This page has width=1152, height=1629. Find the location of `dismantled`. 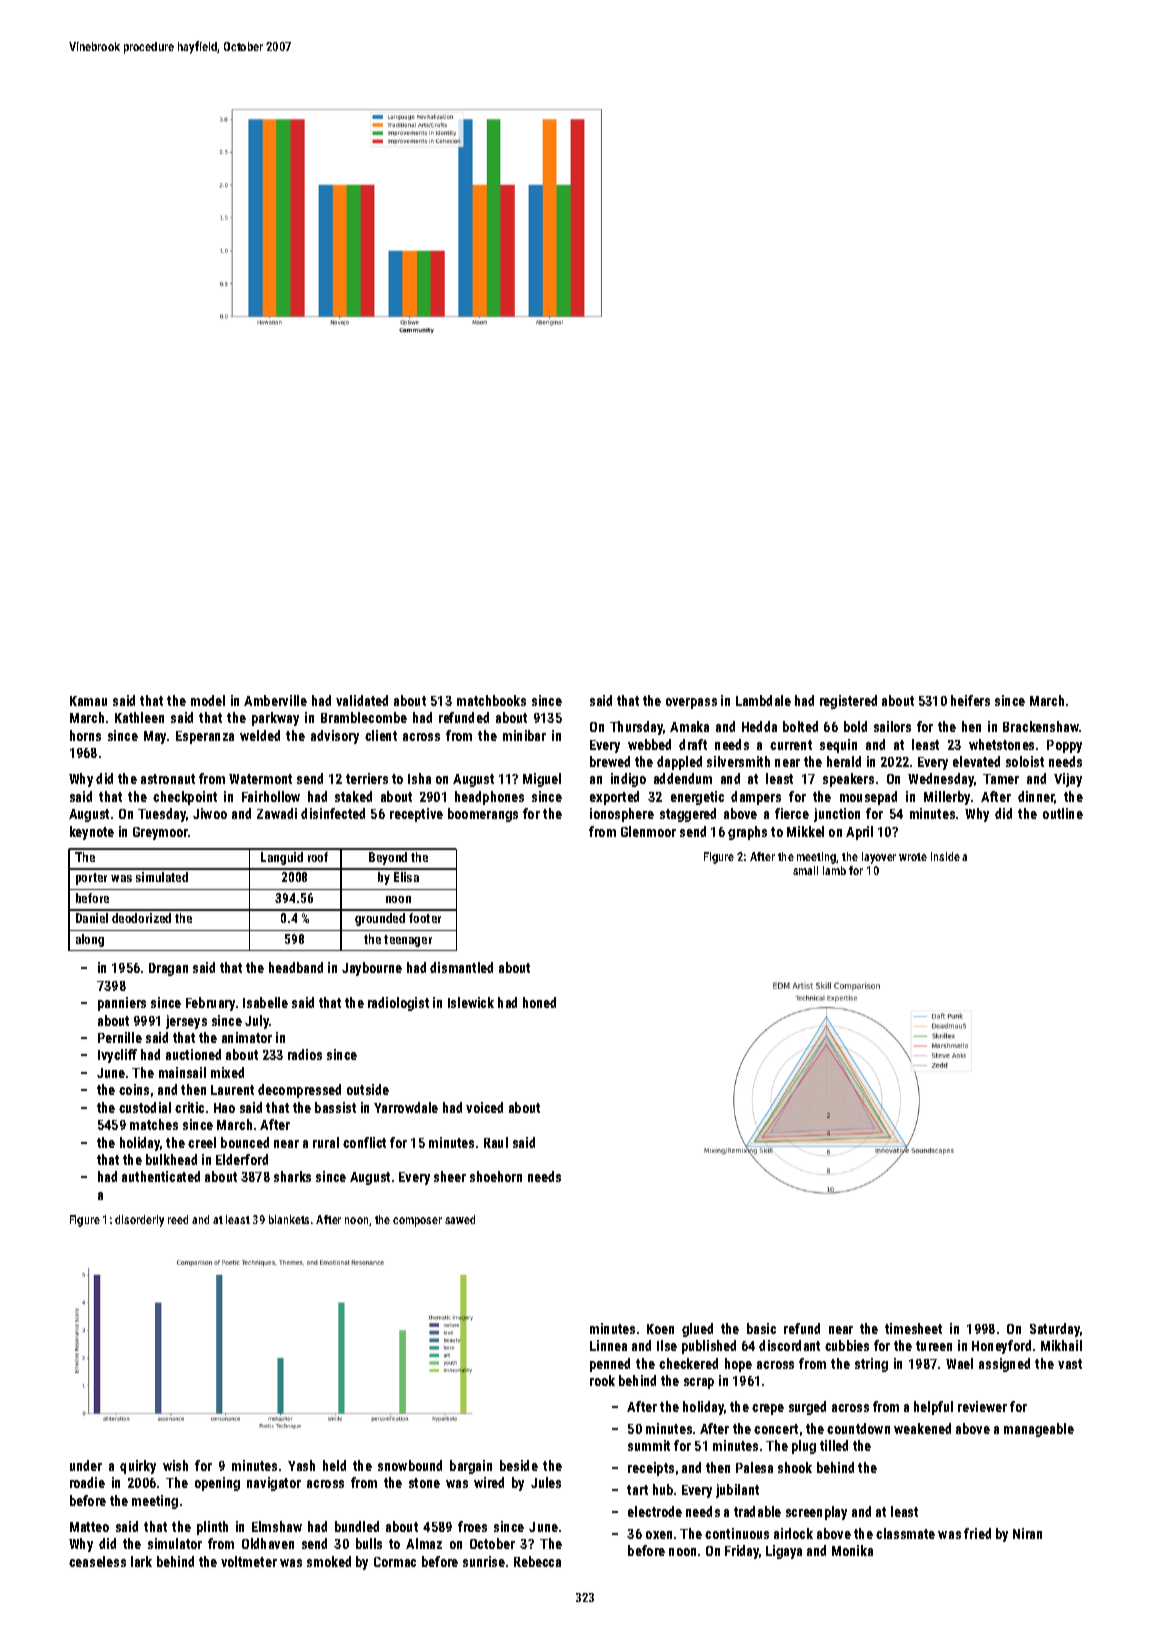

dismantled is located at coordinates (461, 967).
